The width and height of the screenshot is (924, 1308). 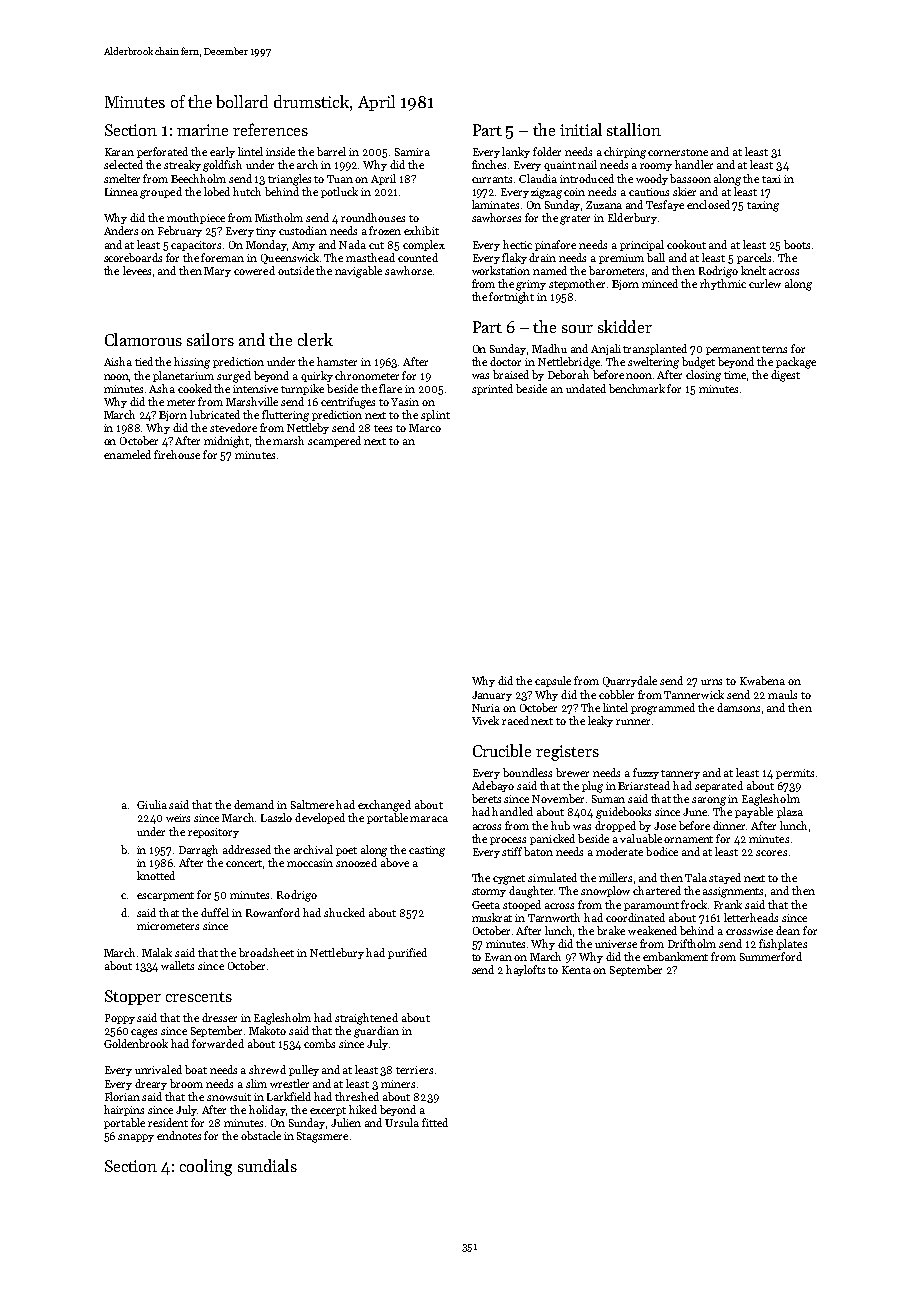 I want to click on handler, so click(x=694, y=164).
